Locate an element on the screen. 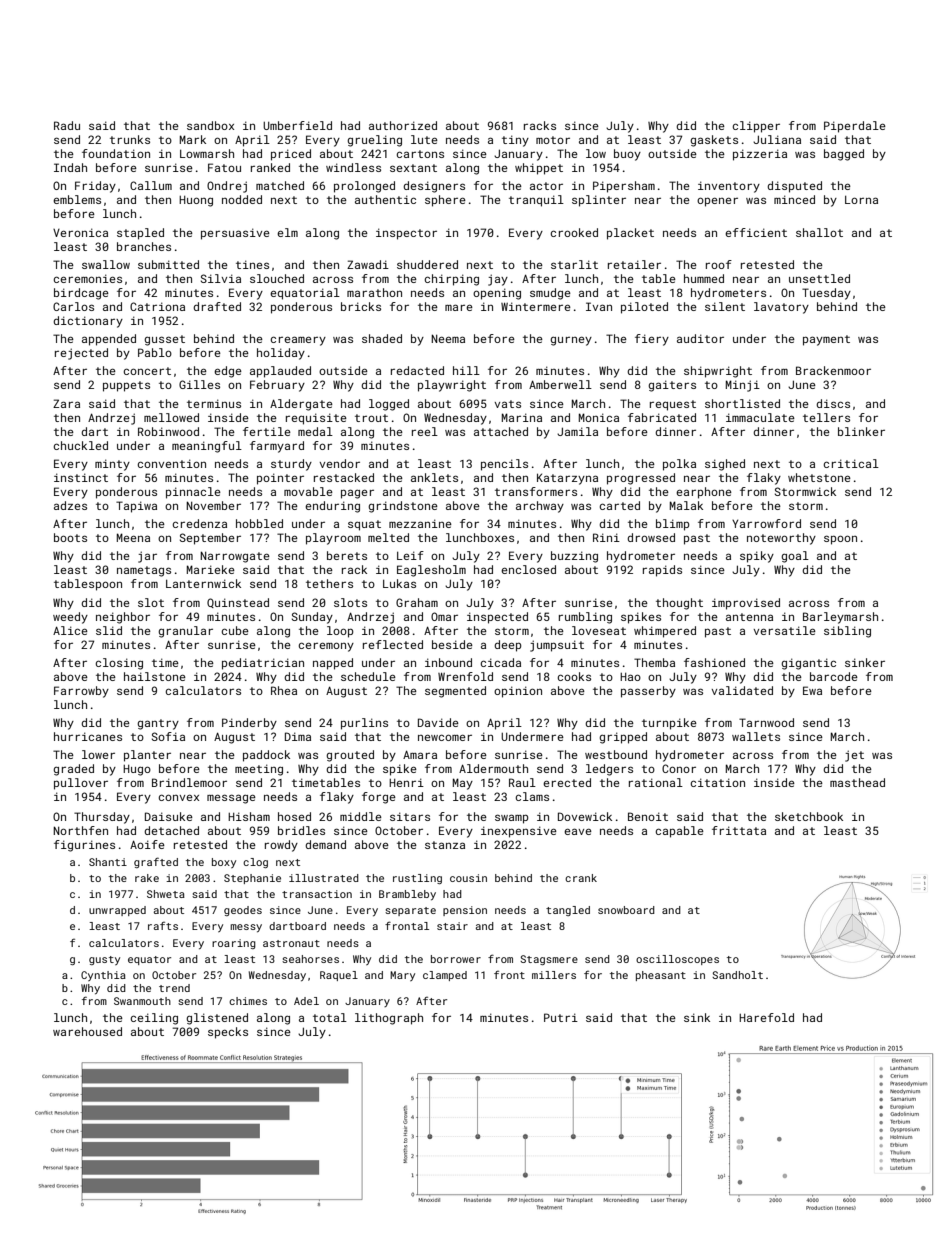 The image size is (952, 1233). Harefold is located at coordinates (766, 1017).
